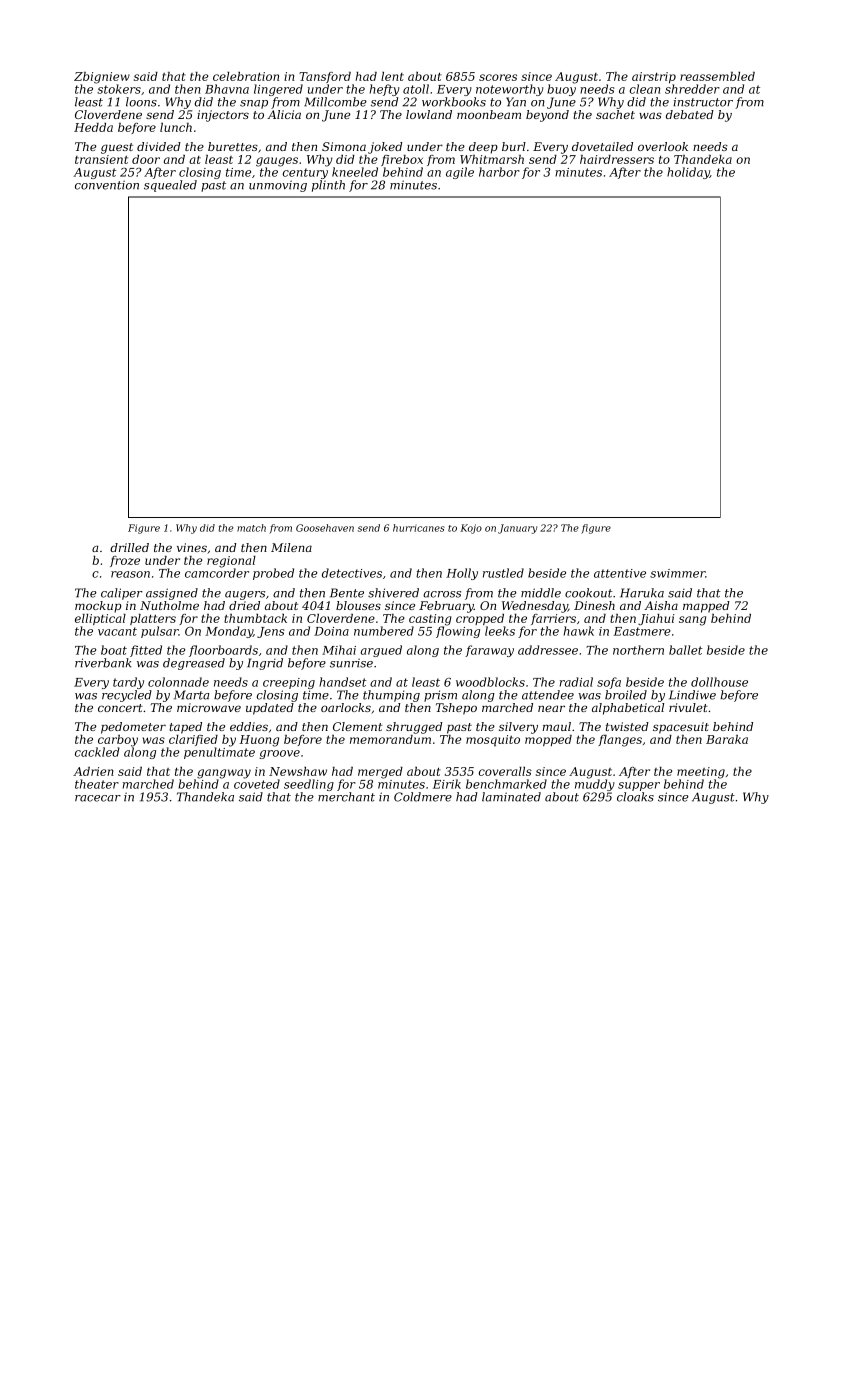 This screenshot has width=849, height=1400. I want to click on attentive, so click(620, 573).
